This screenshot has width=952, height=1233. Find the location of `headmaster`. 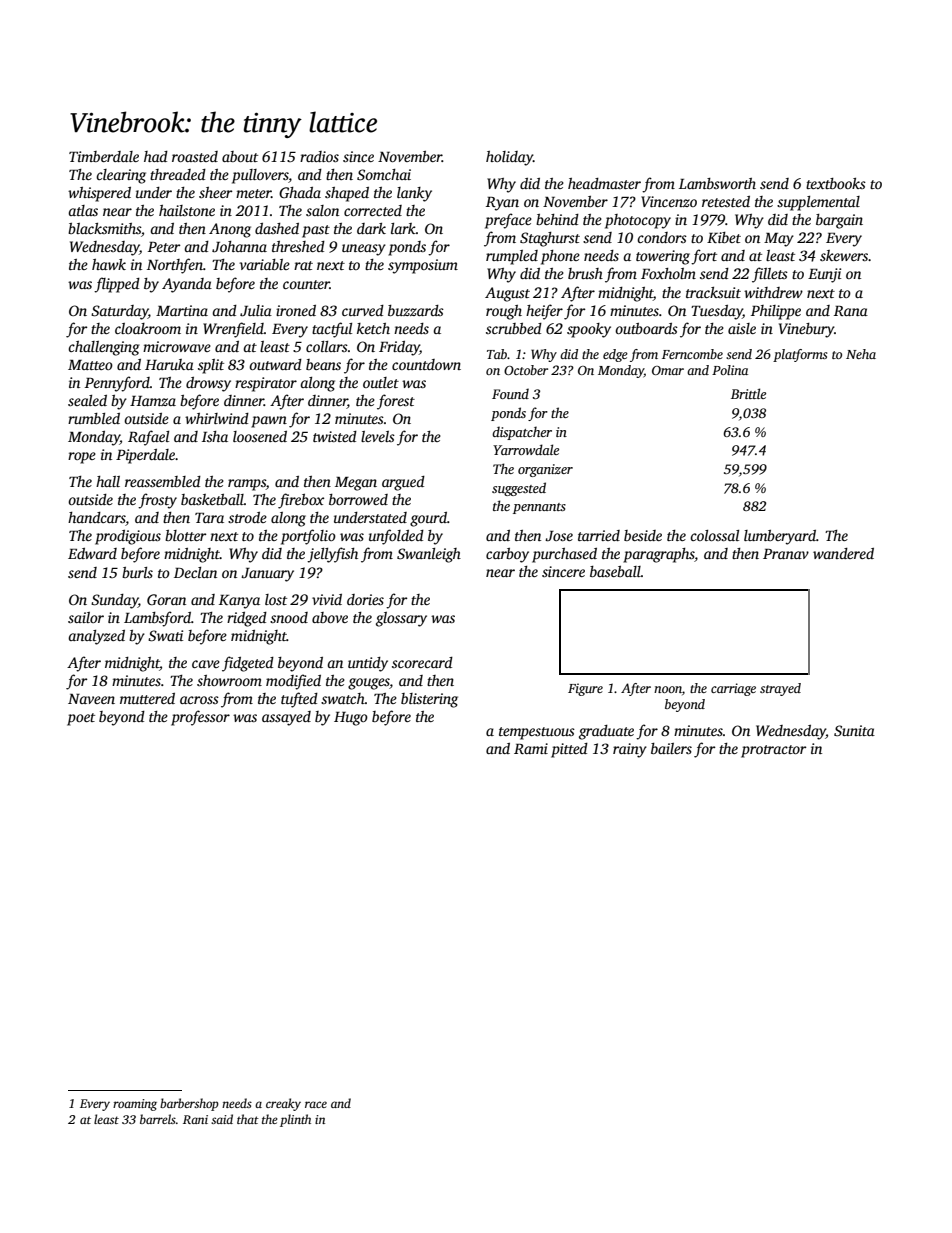

headmaster is located at coordinates (604, 183).
